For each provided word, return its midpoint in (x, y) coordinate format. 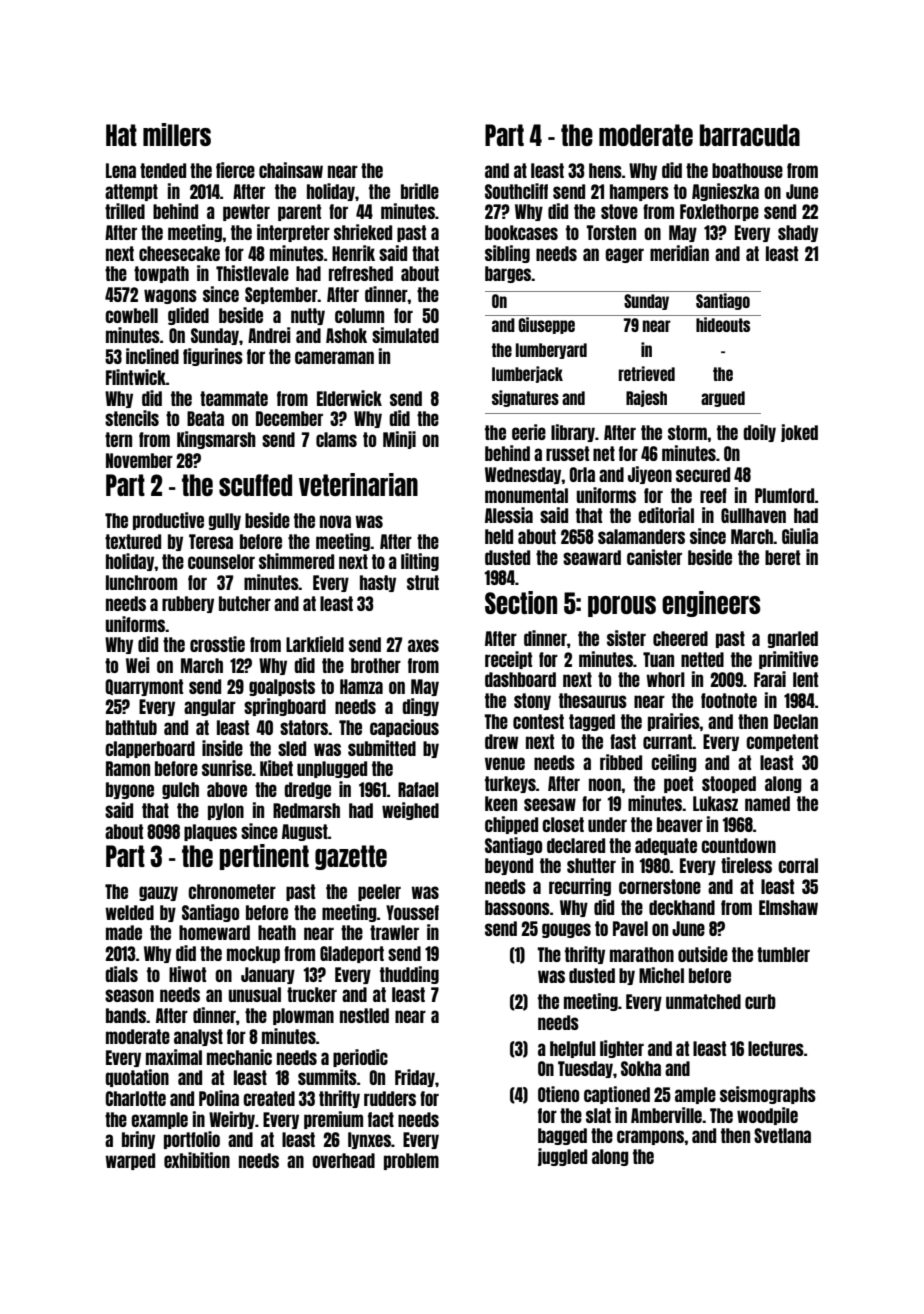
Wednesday (523, 475)
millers (177, 134)
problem (411, 1161)
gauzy (158, 893)
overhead (343, 1160)
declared (576, 845)
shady (798, 233)
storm (688, 432)
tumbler (783, 954)
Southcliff (516, 191)
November (139, 460)
